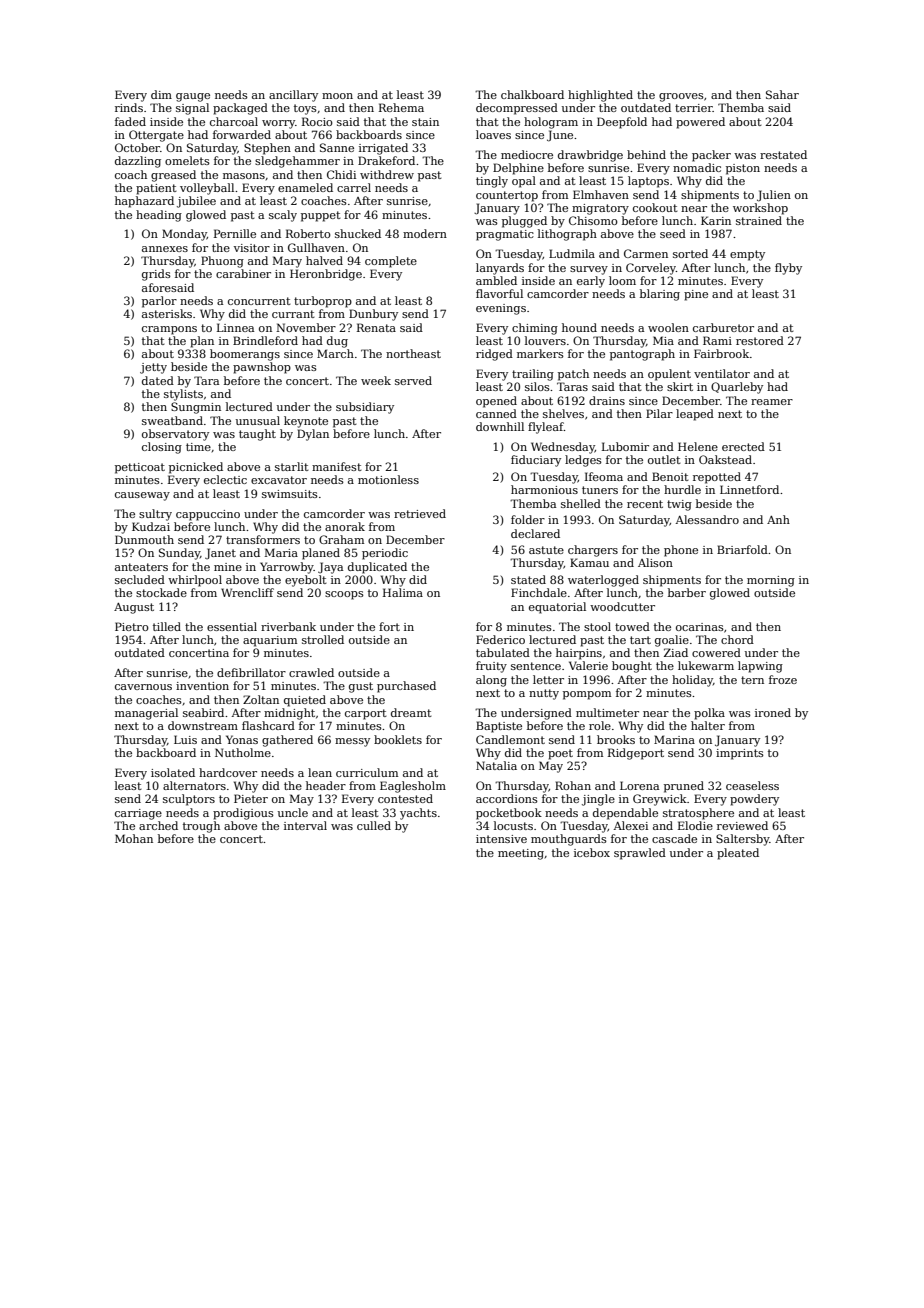 Image resolution: width=924 pixels, height=1308 pixels. What do you see at coordinates (563, 448) in the document?
I see `Wednesday` at bounding box center [563, 448].
